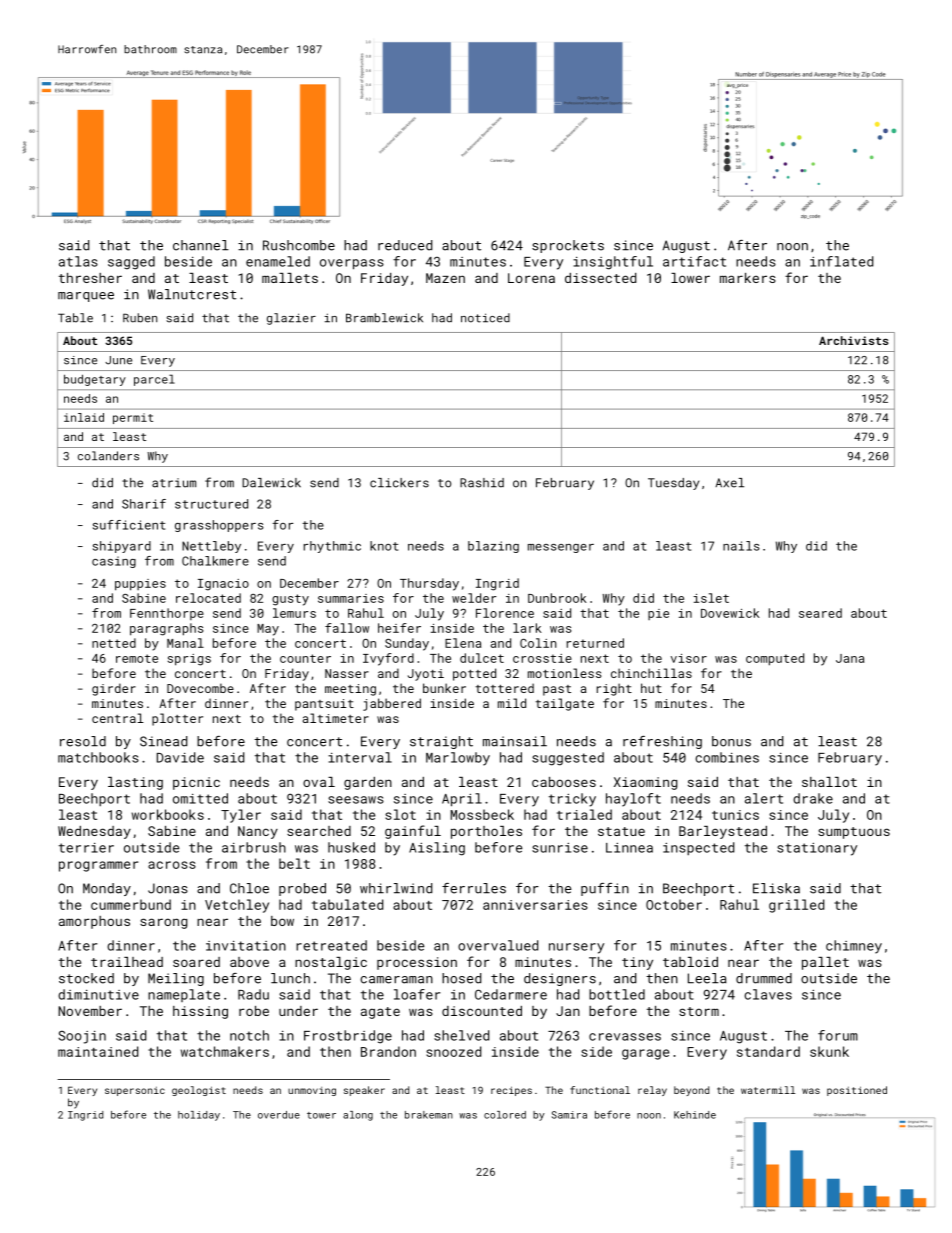 The image size is (952, 1233). What do you see at coordinates (690, 962) in the screenshot?
I see `tabloid` at bounding box center [690, 962].
